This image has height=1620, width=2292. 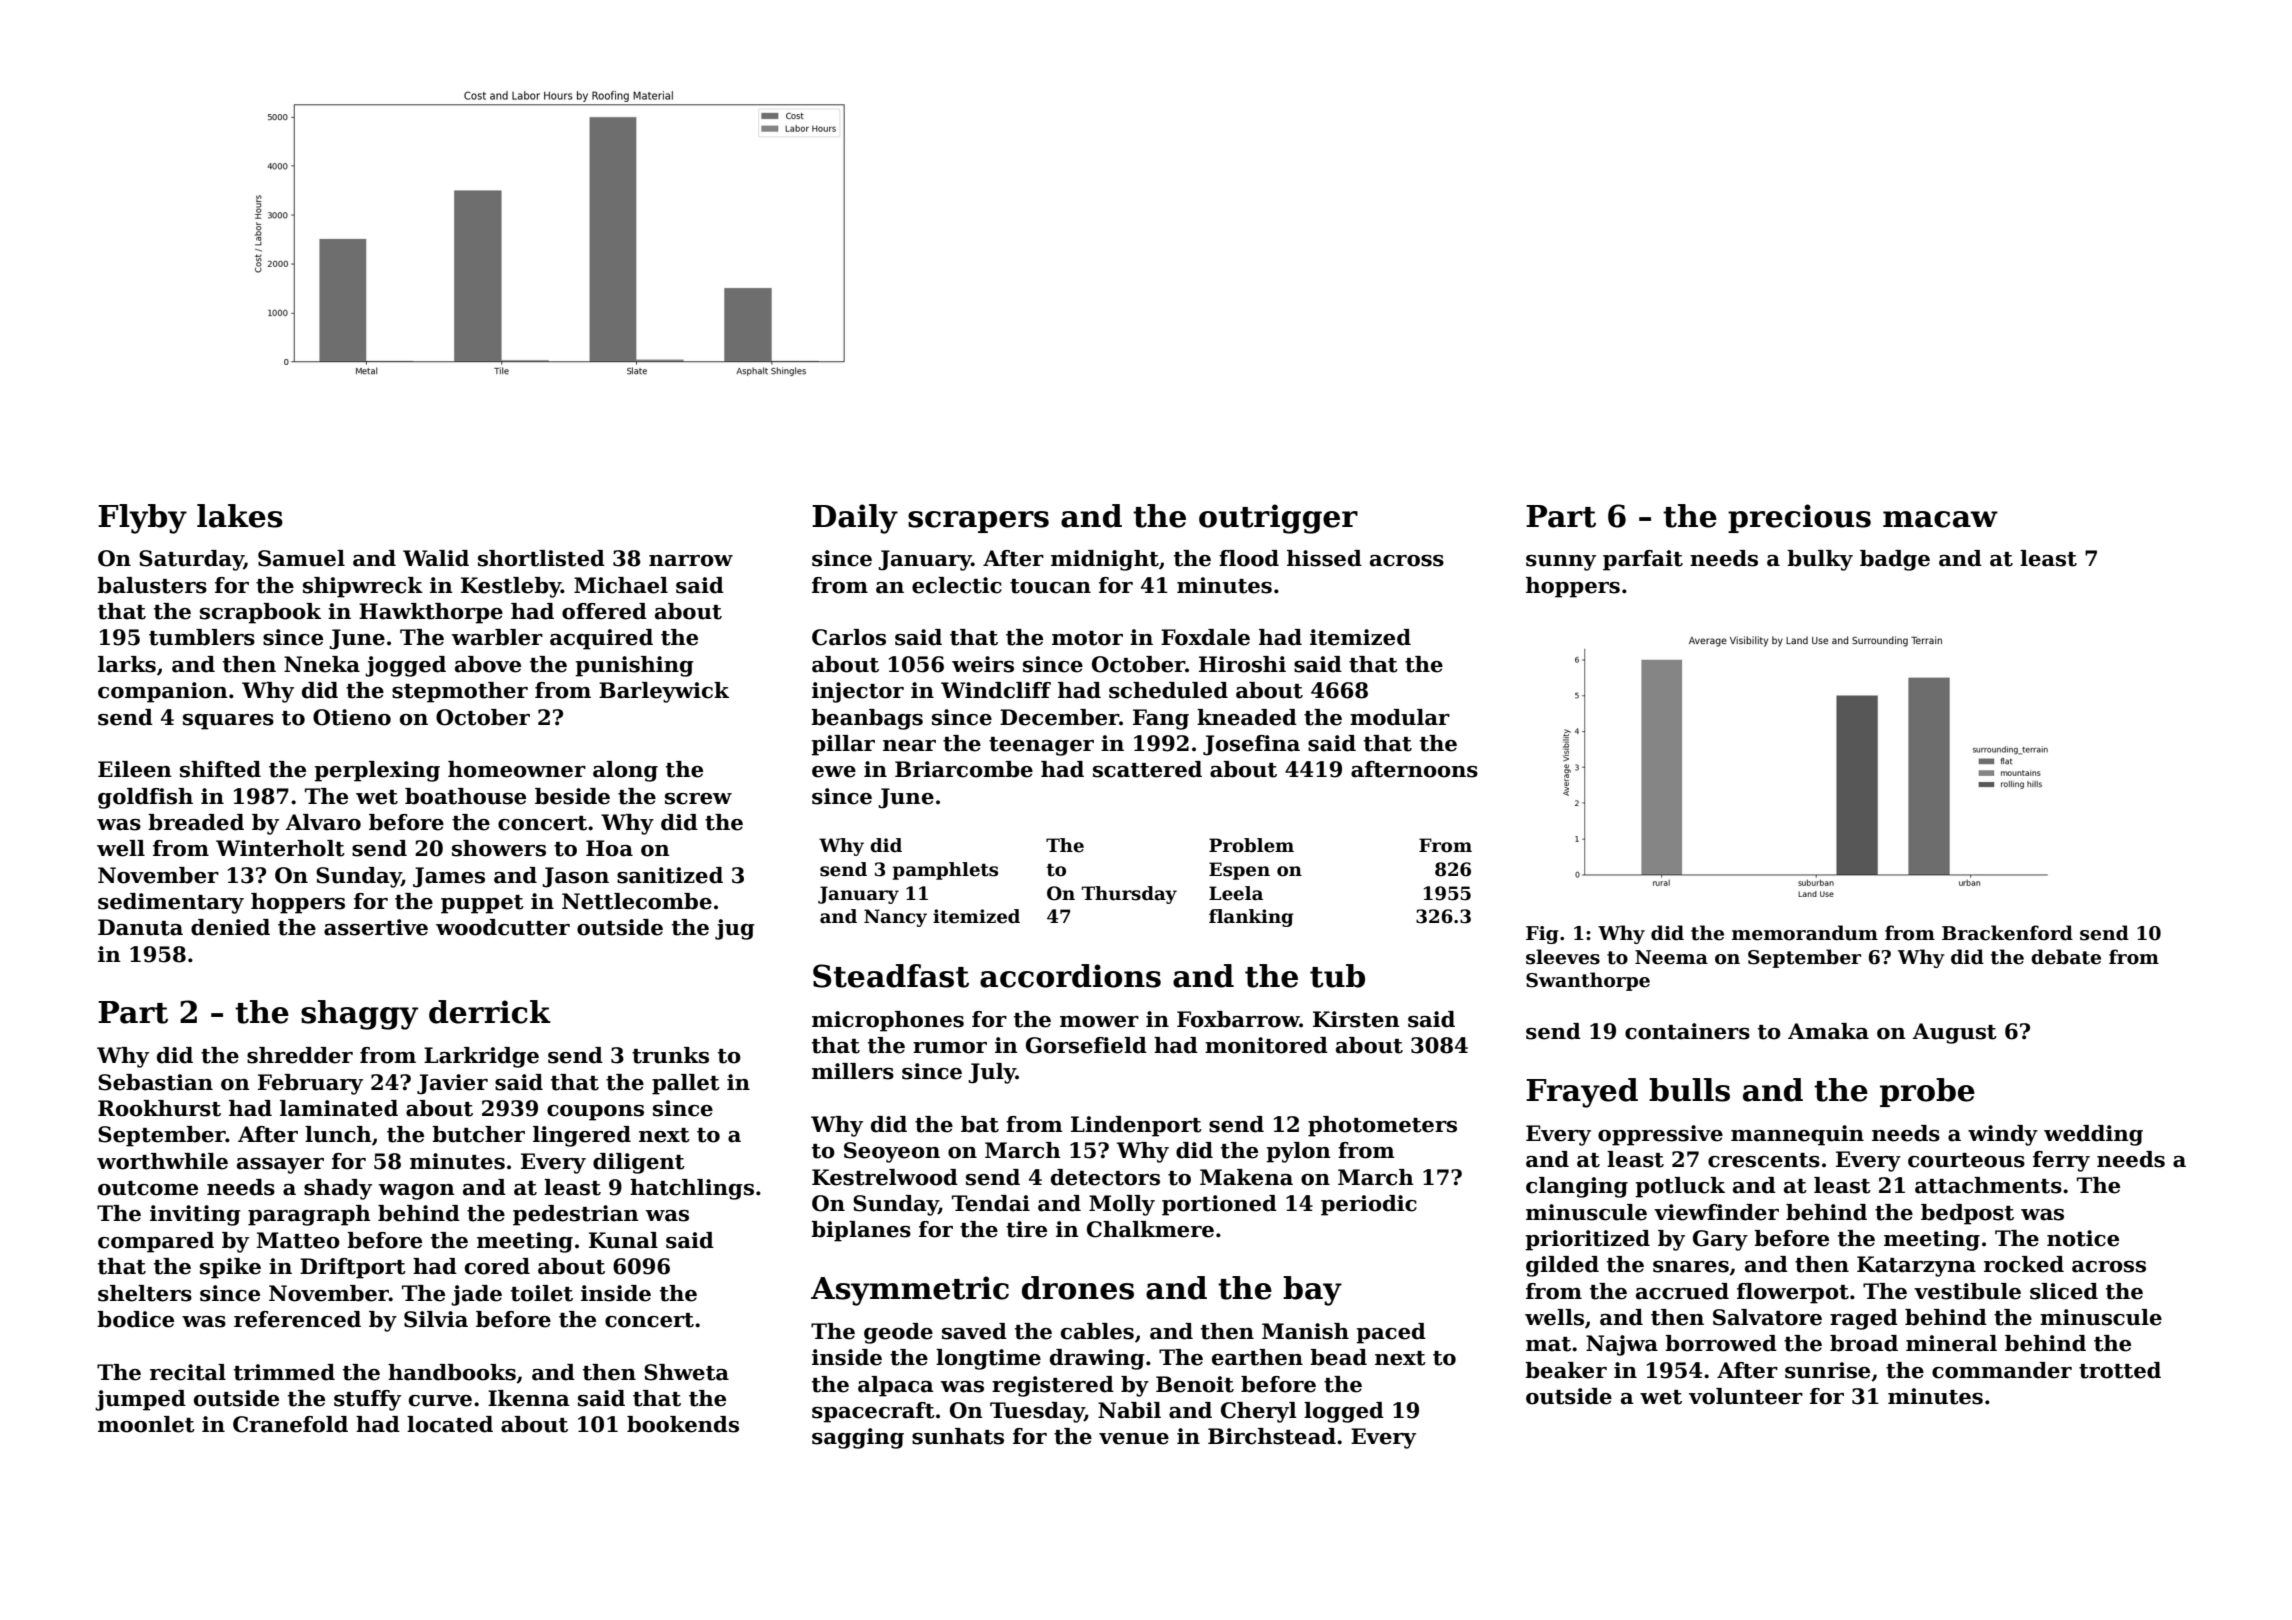 What do you see at coordinates (1988, 1185) in the image?
I see `attachments` at bounding box center [1988, 1185].
